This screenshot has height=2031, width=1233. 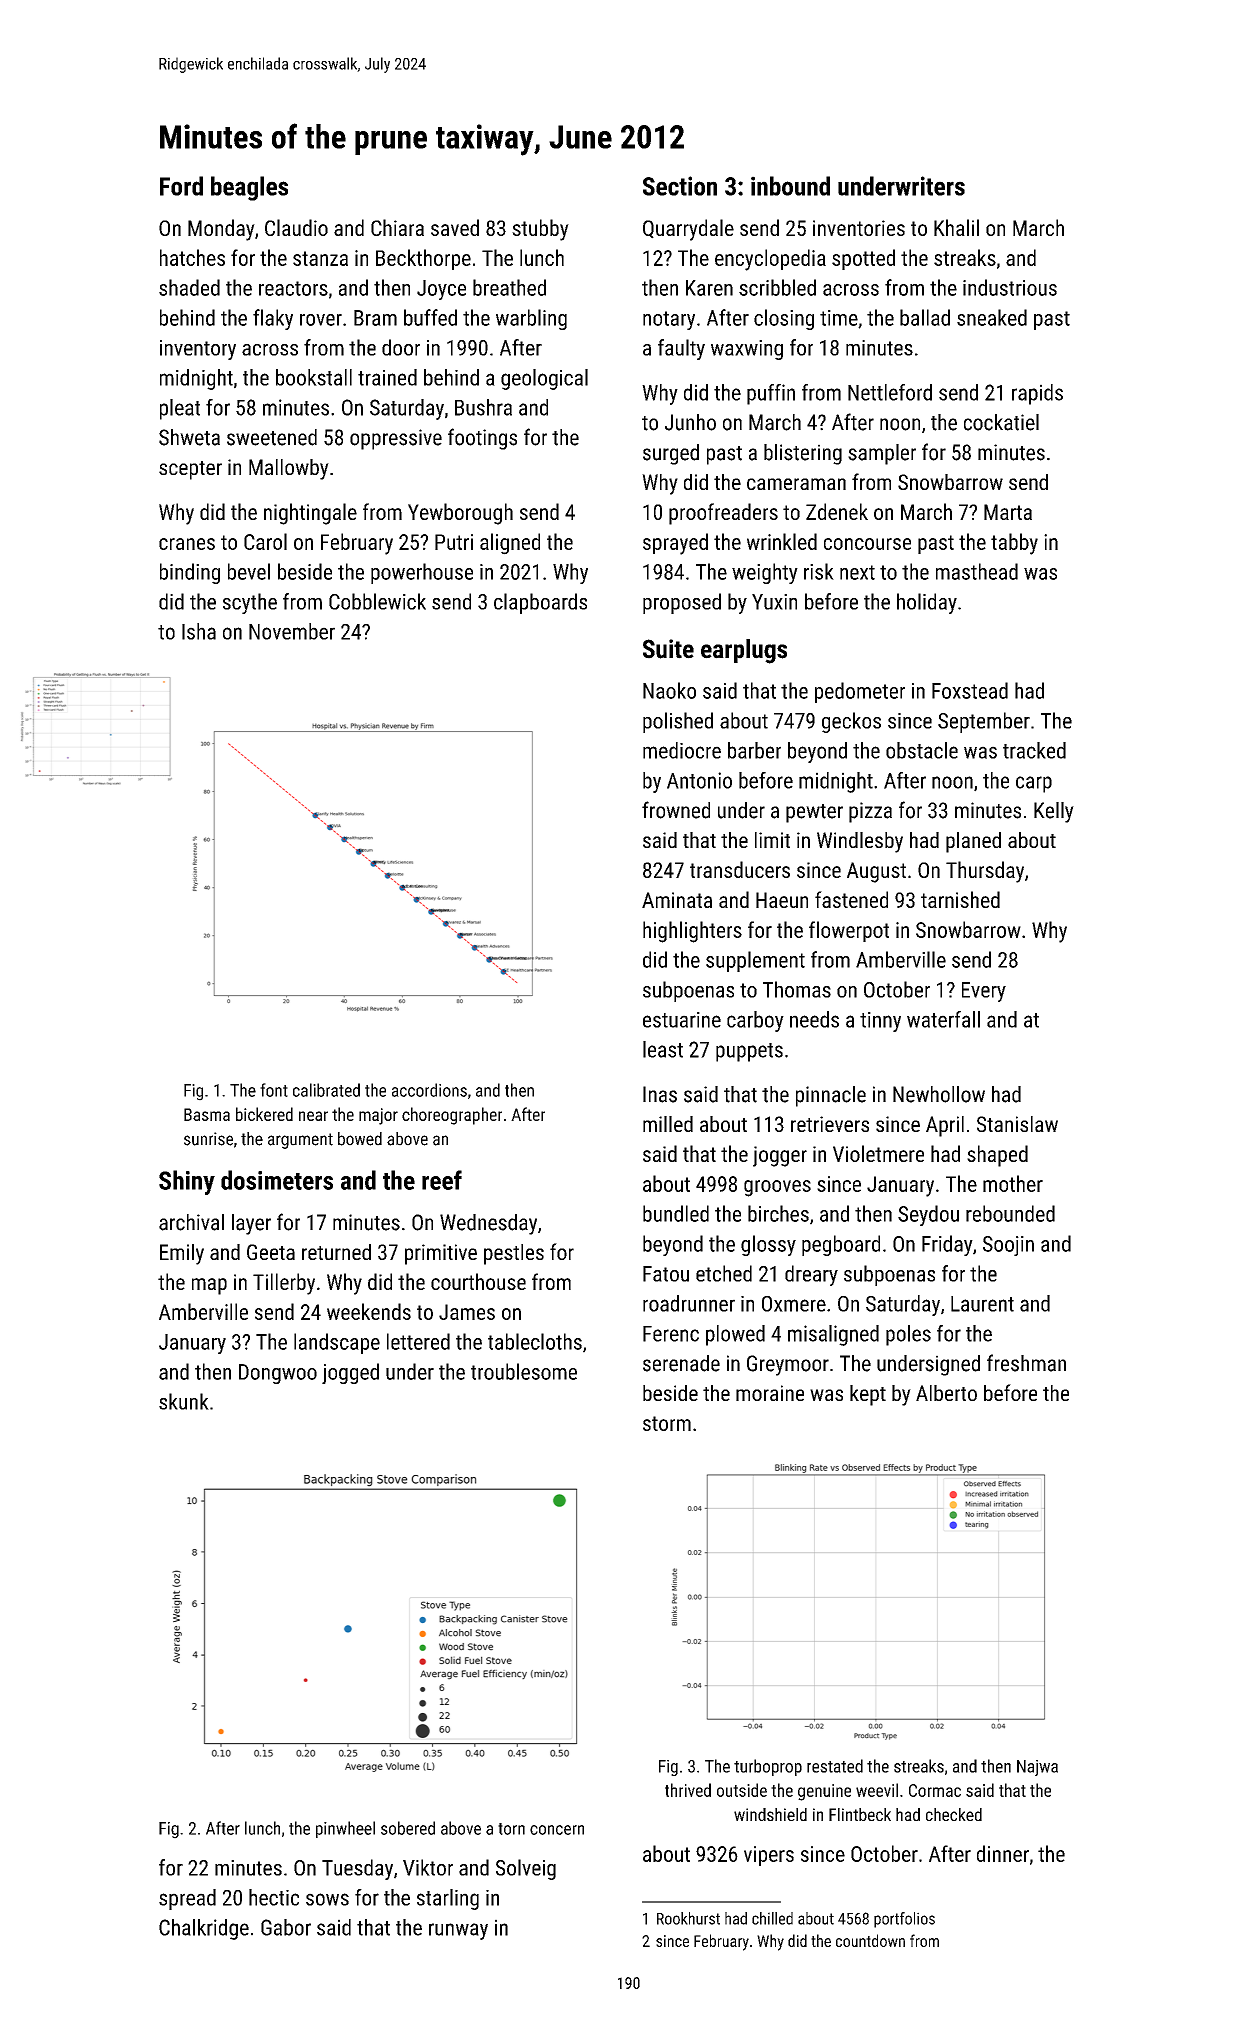 I want to click on pinnacle, so click(x=831, y=1096).
